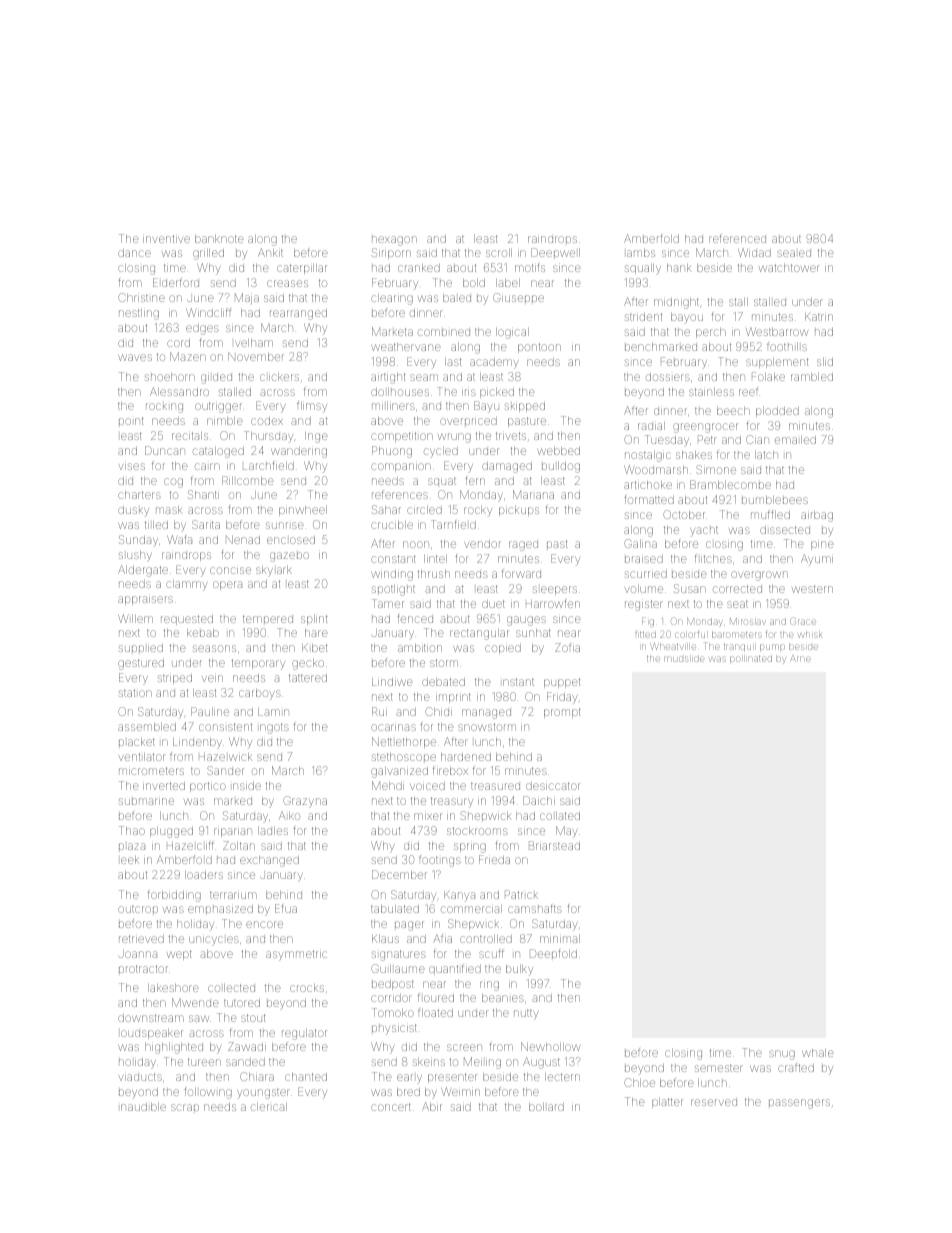  I want to click on bollard, so click(546, 1107).
